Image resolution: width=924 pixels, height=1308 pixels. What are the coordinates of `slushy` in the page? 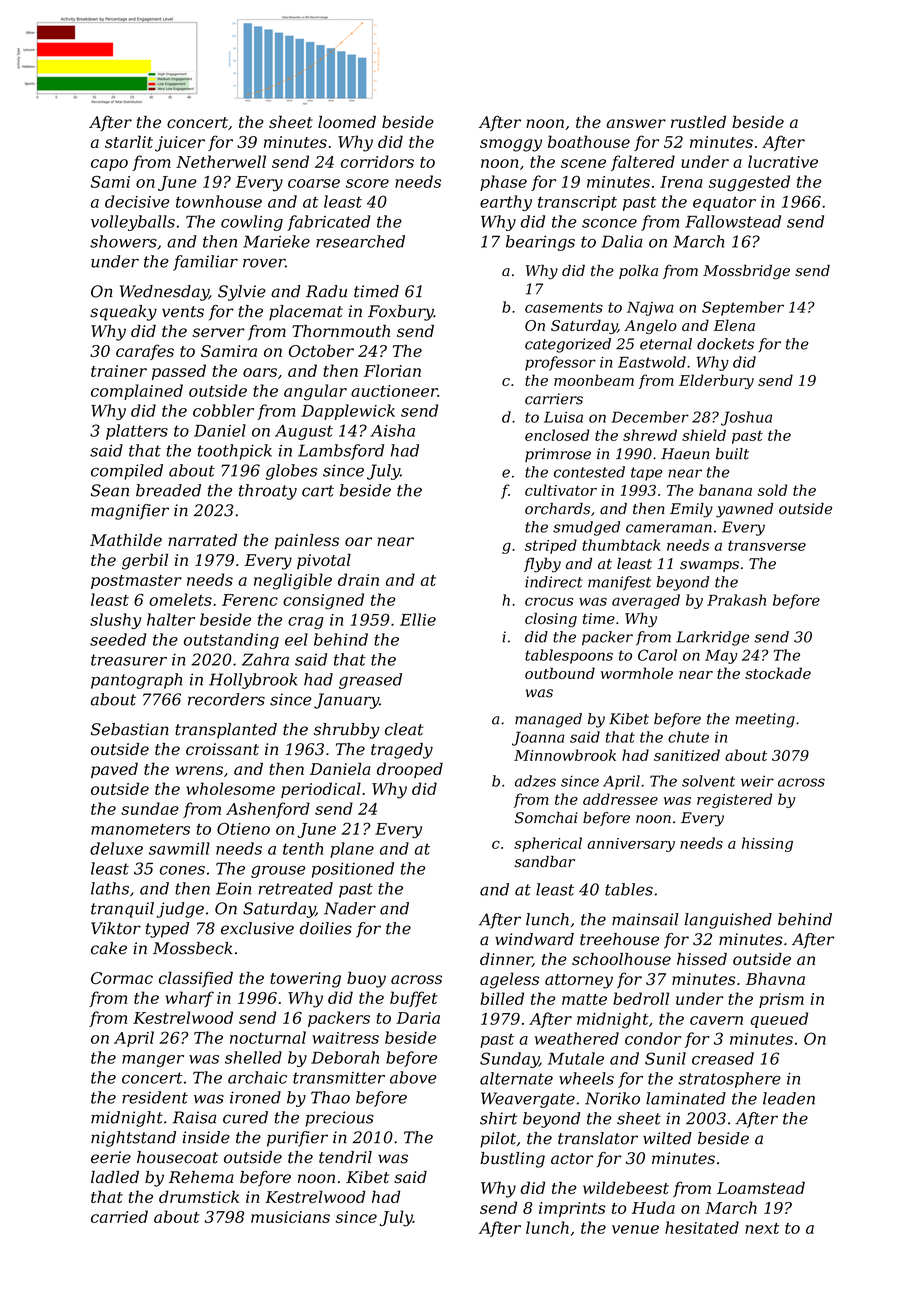 It's located at (115, 621).
